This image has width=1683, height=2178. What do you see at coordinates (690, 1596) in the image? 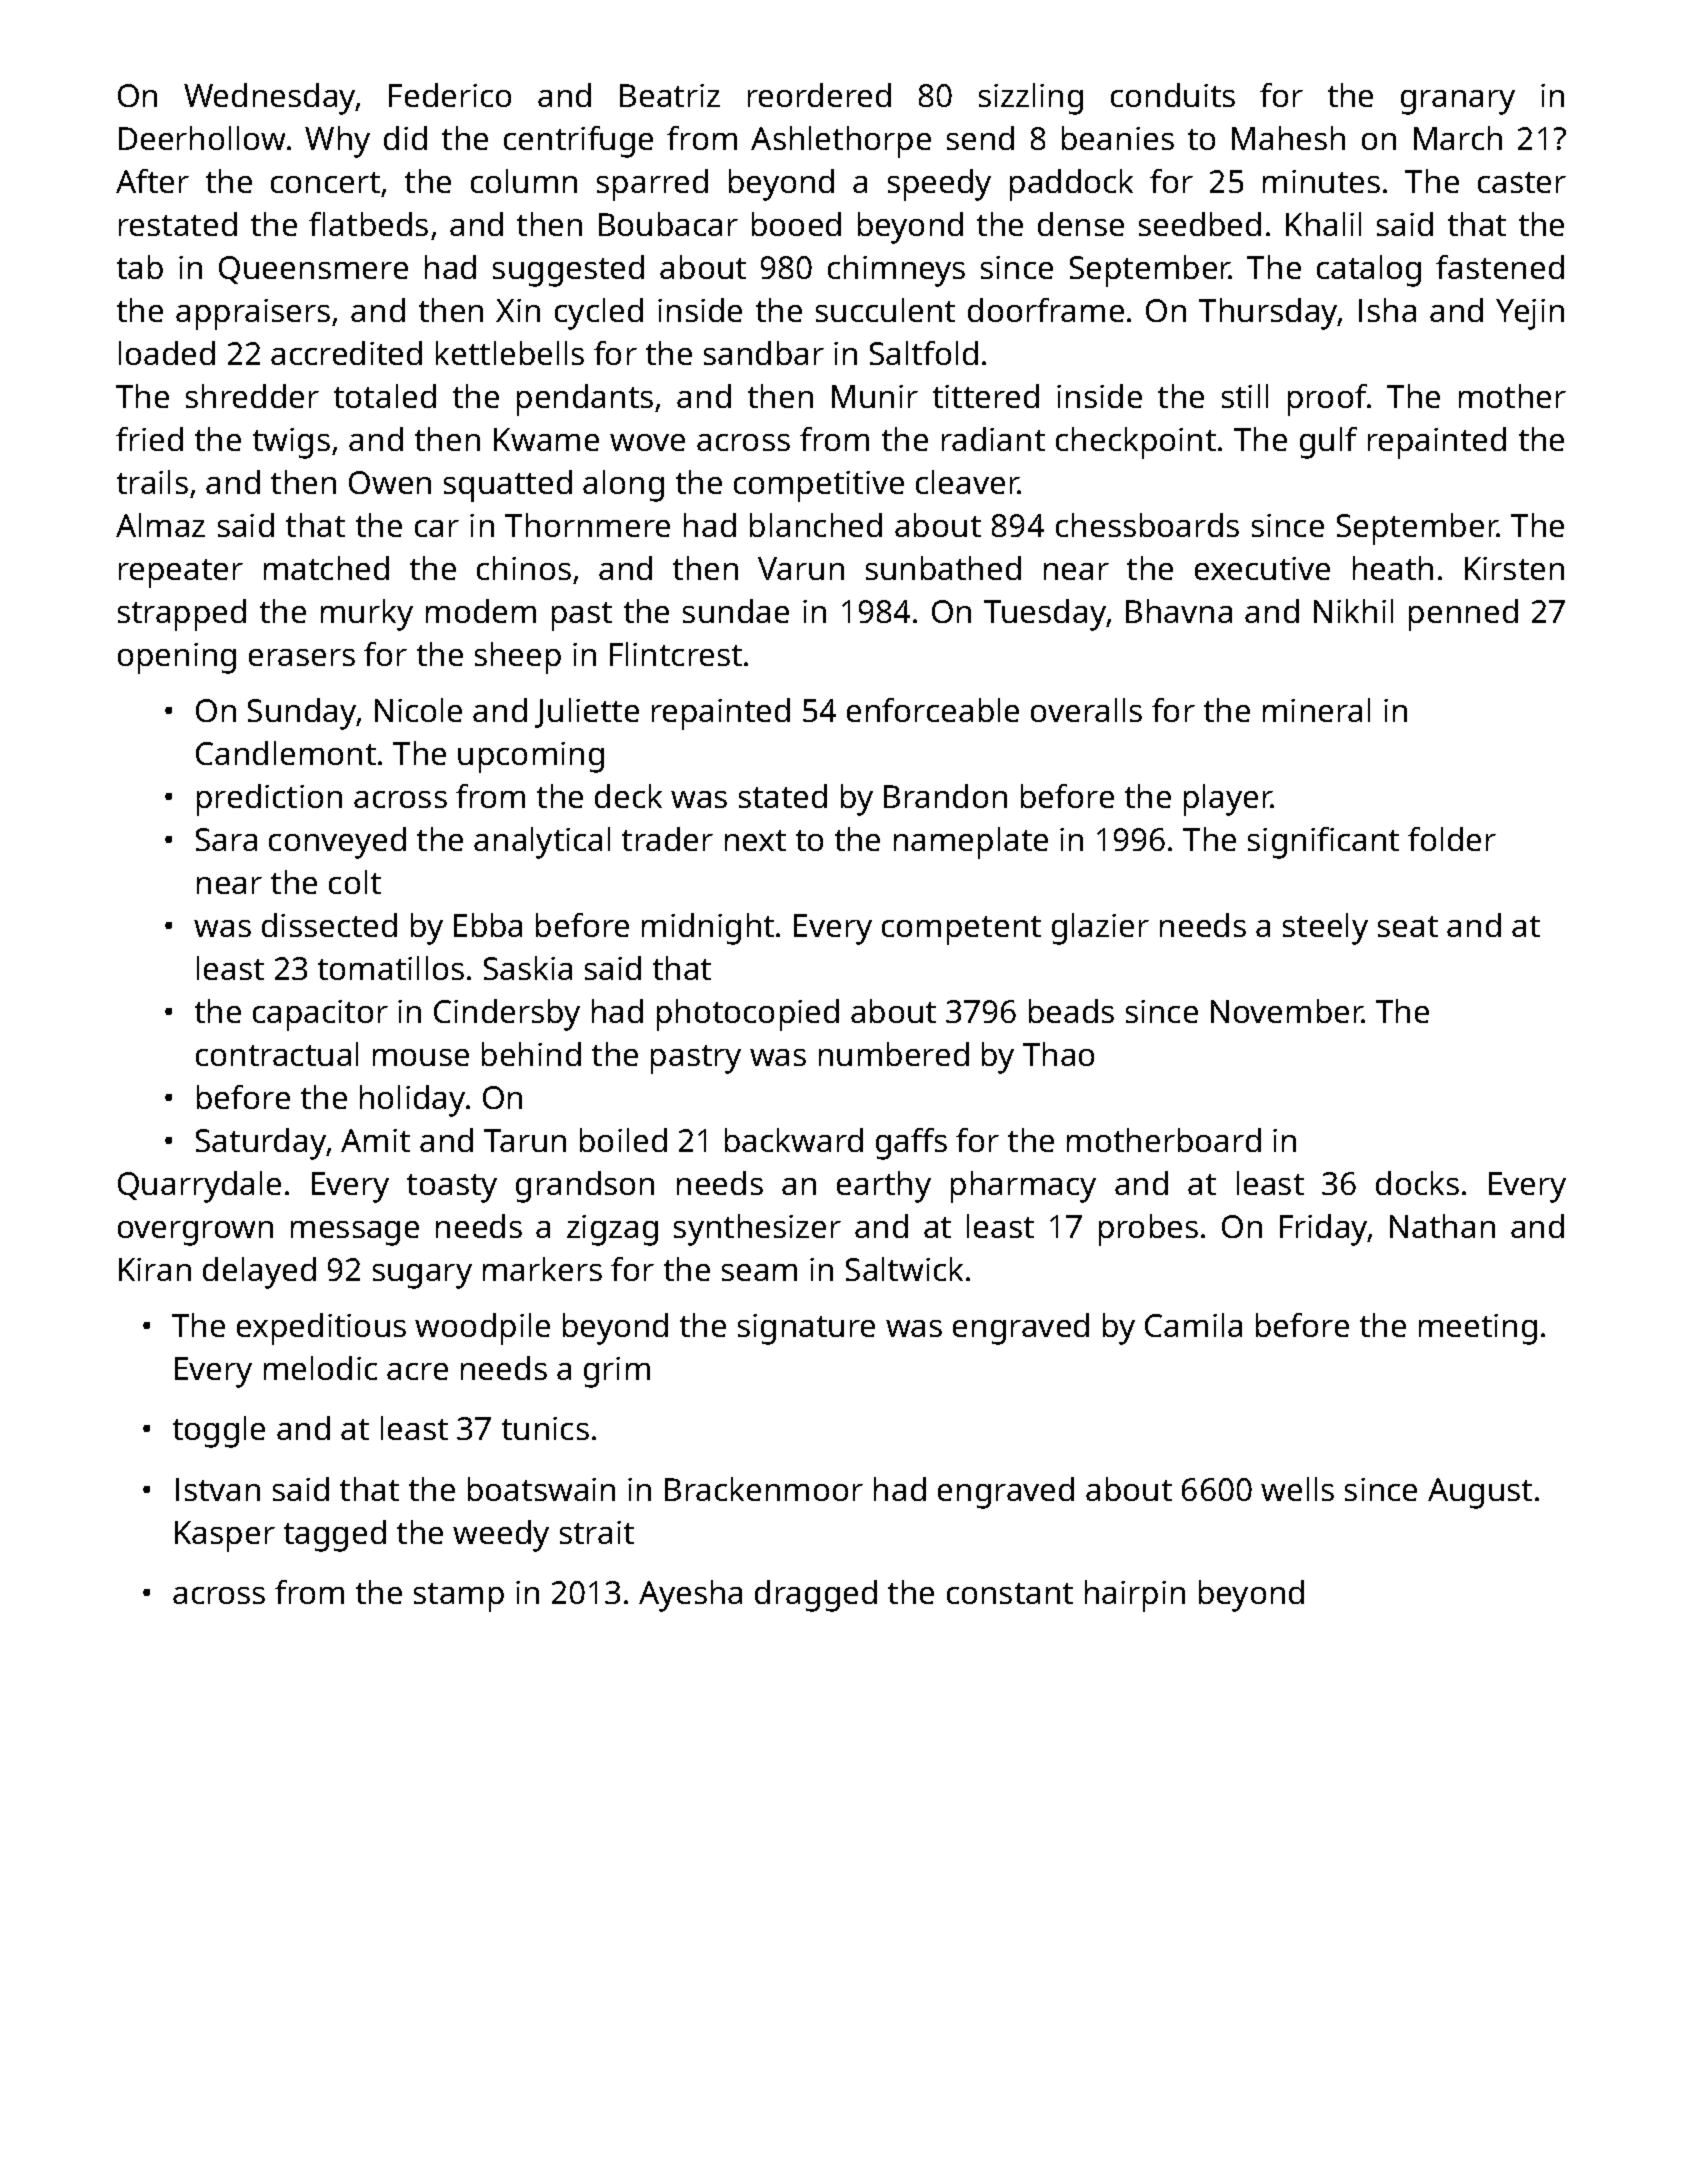
I see `Ayesha` at bounding box center [690, 1596].
